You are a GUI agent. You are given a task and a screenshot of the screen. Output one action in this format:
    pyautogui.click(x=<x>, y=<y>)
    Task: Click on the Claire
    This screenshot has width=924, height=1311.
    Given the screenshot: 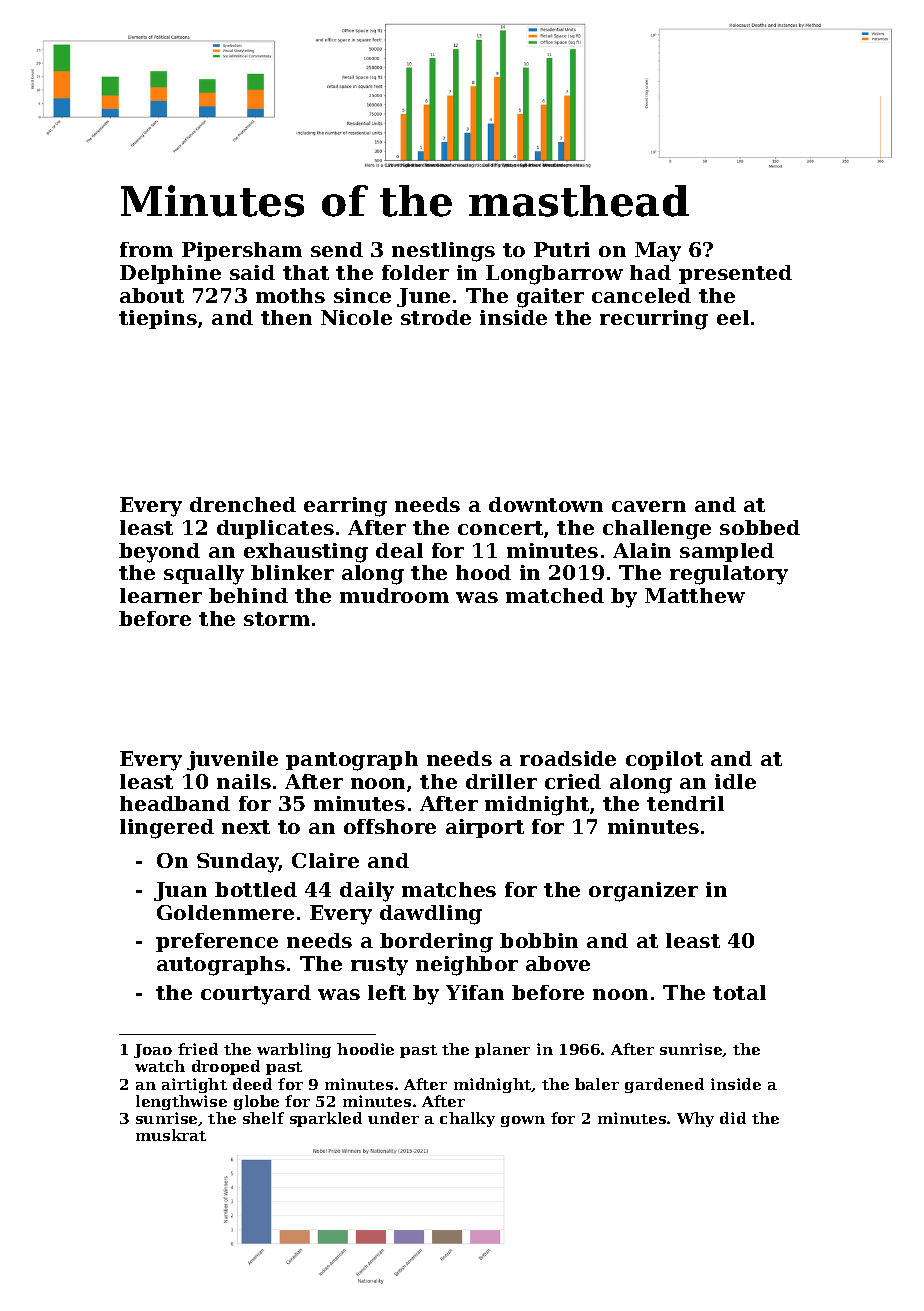 What is the action you would take?
    pyautogui.click(x=325, y=860)
